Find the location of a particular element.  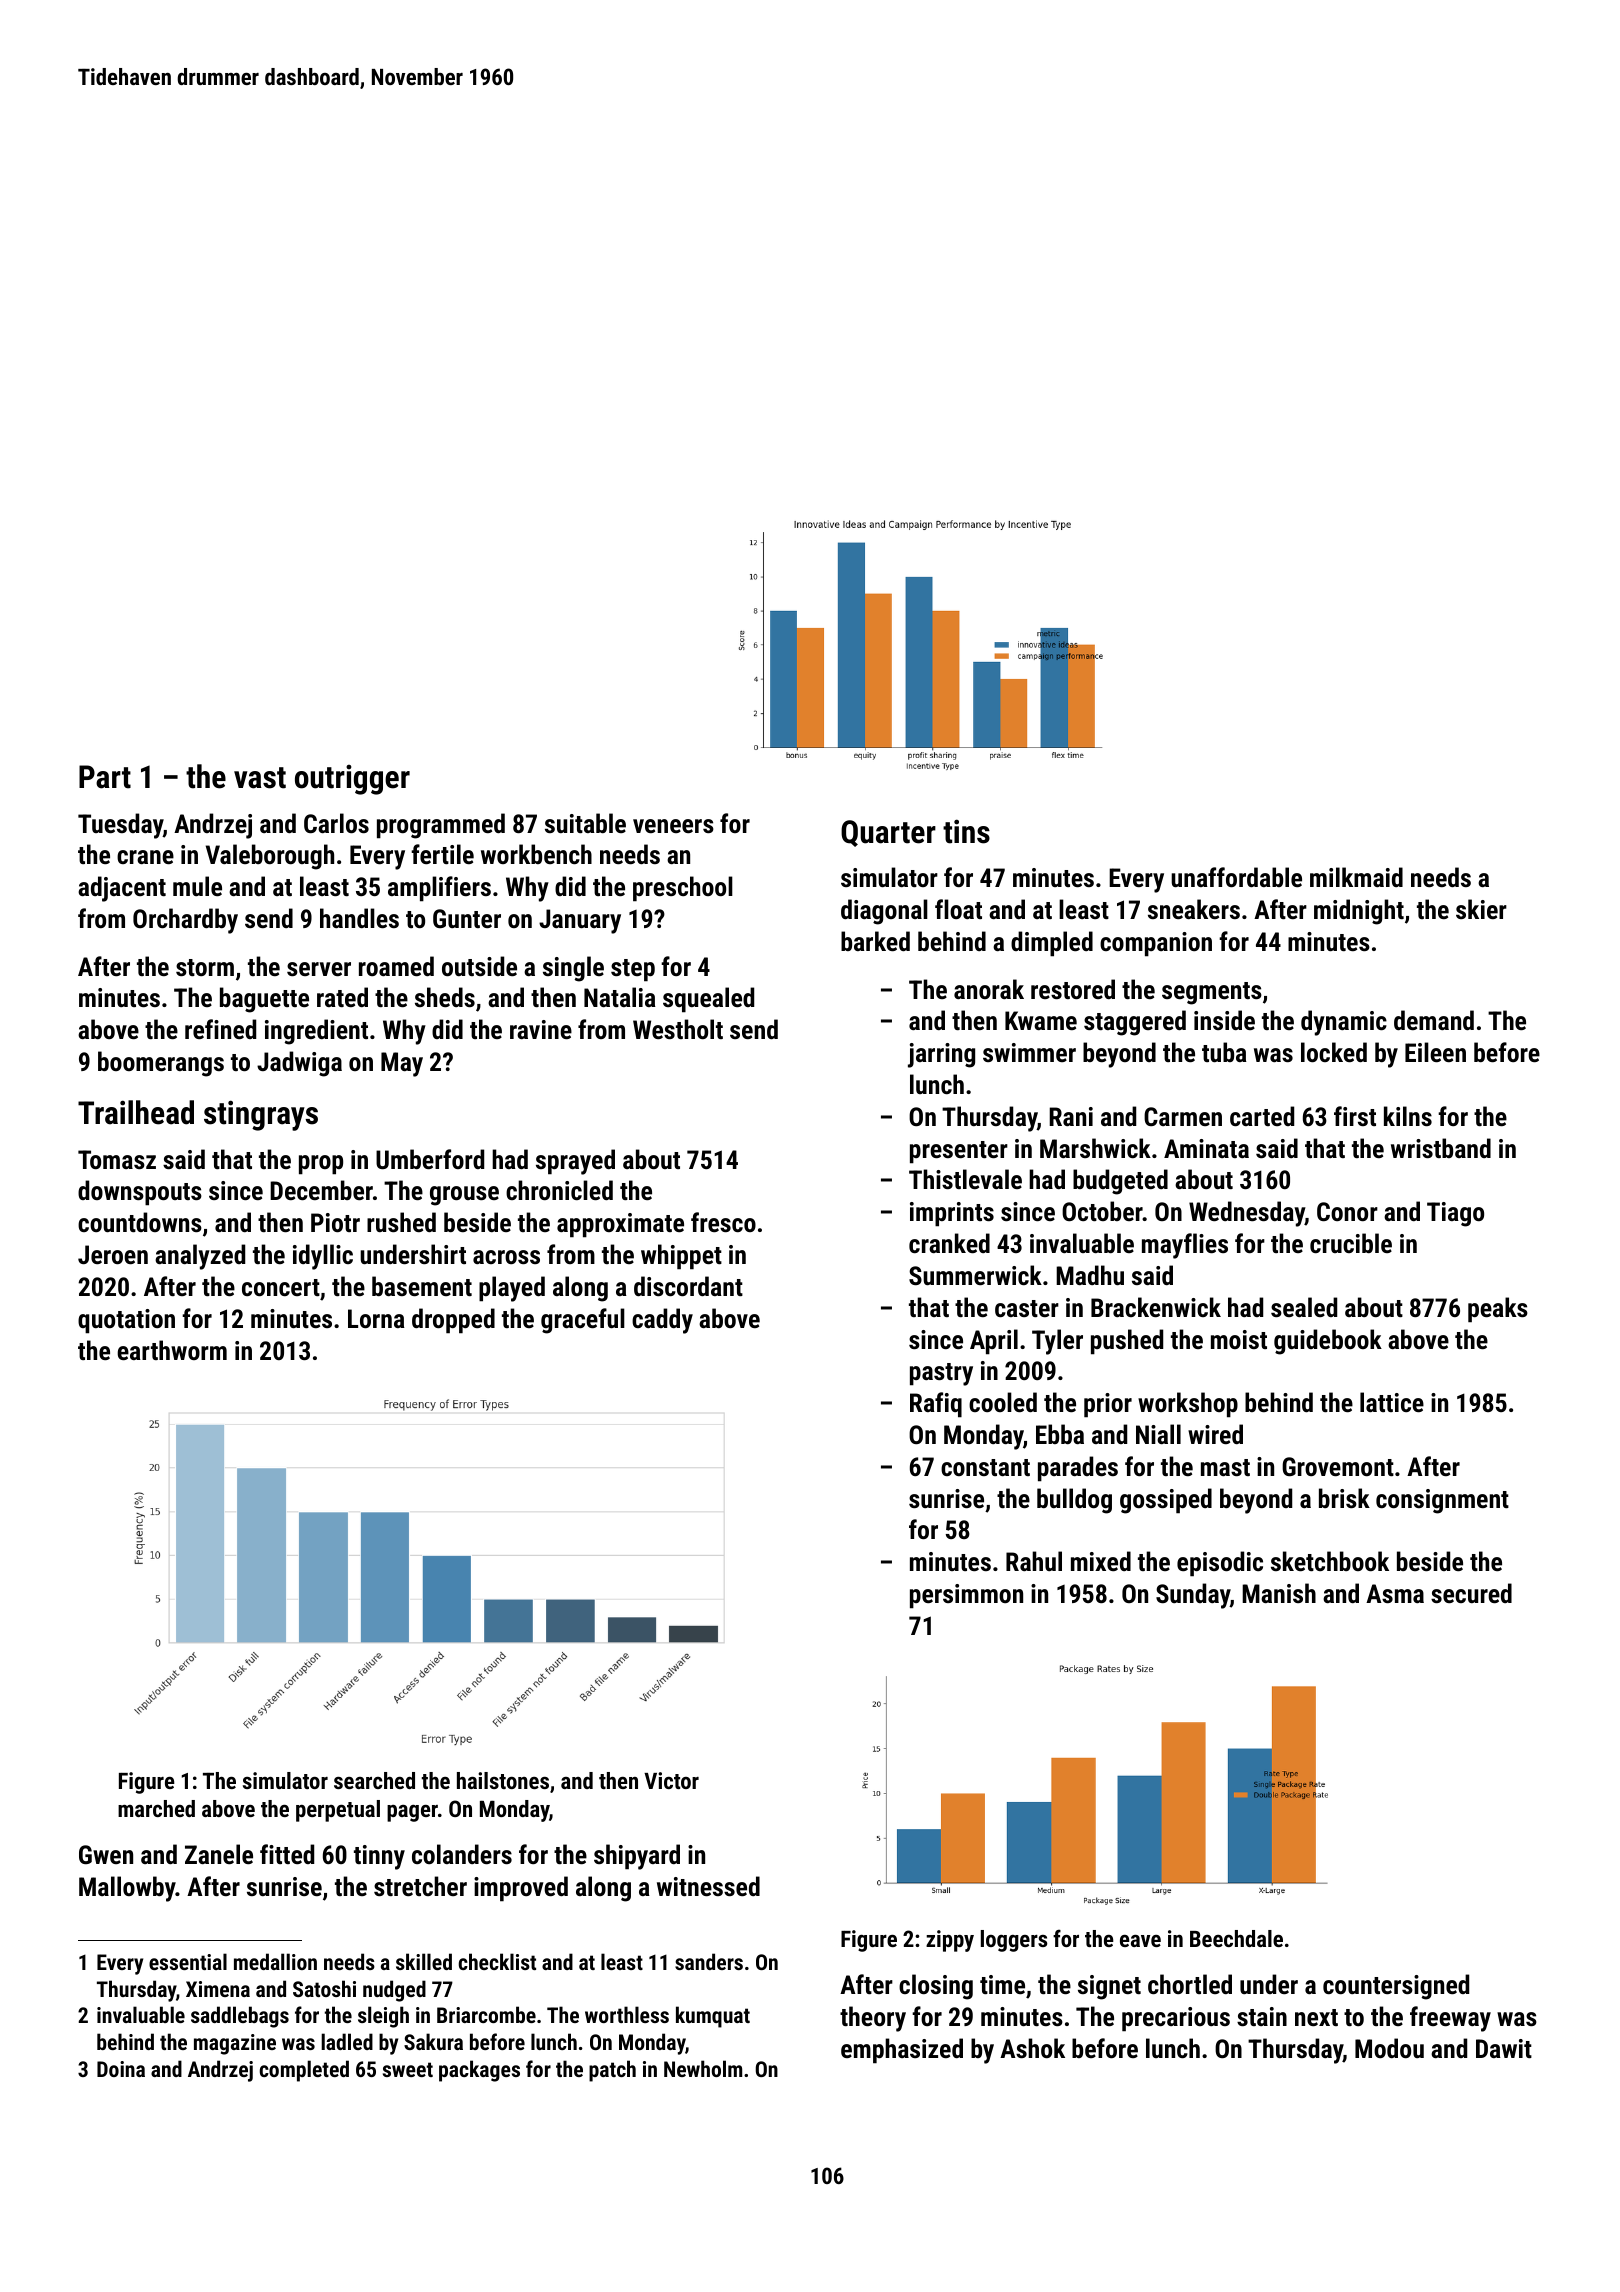

zippy is located at coordinates (950, 1941).
